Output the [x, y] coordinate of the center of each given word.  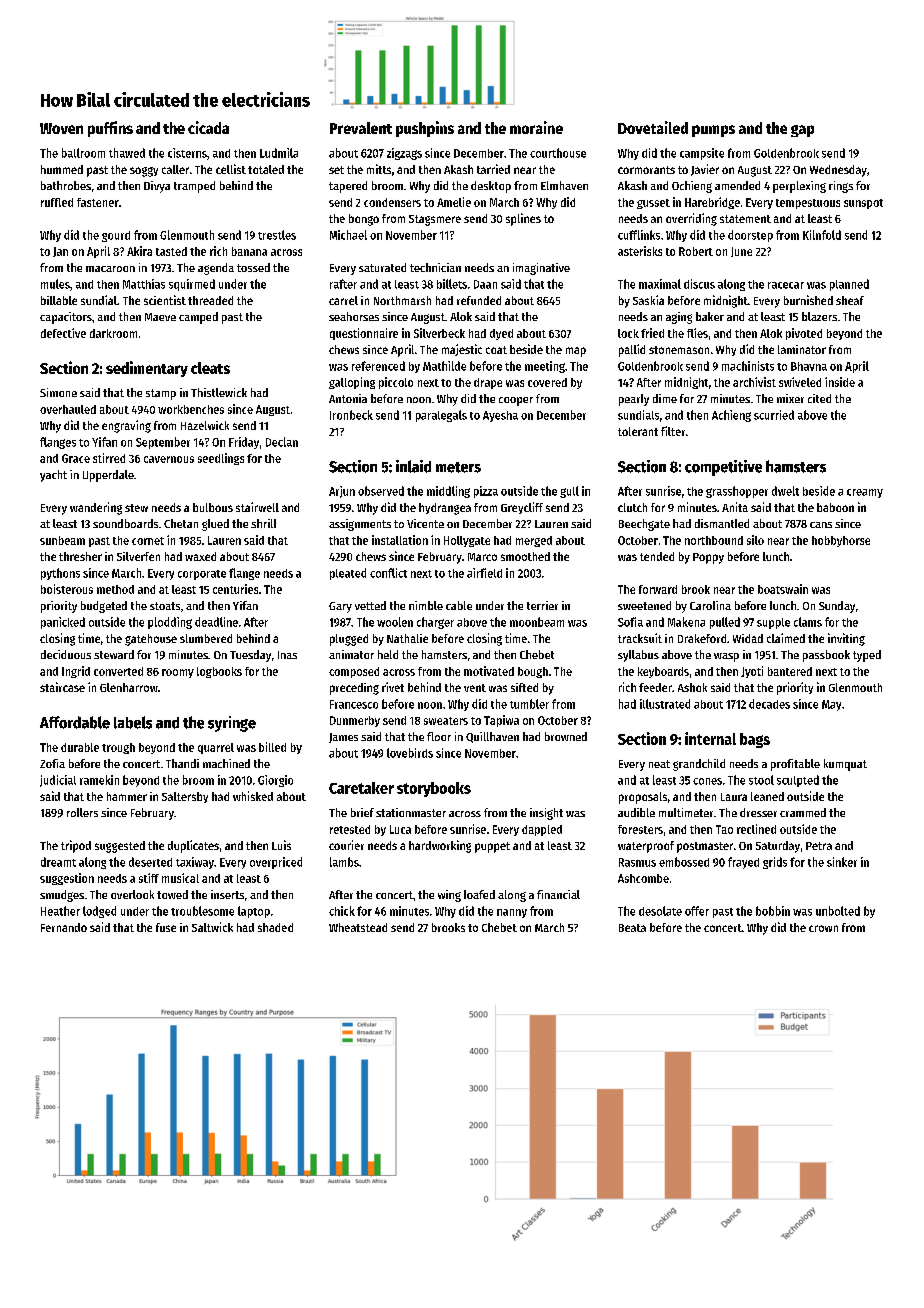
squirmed [192, 285]
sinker [842, 862]
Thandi [182, 763]
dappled [542, 830]
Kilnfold [822, 235]
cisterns [187, 153]
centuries [235, 589]
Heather [60, 911]
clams [808, 622]
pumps [713, 131]
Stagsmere [435, 220]
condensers [392, 202]
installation [400, 540]
